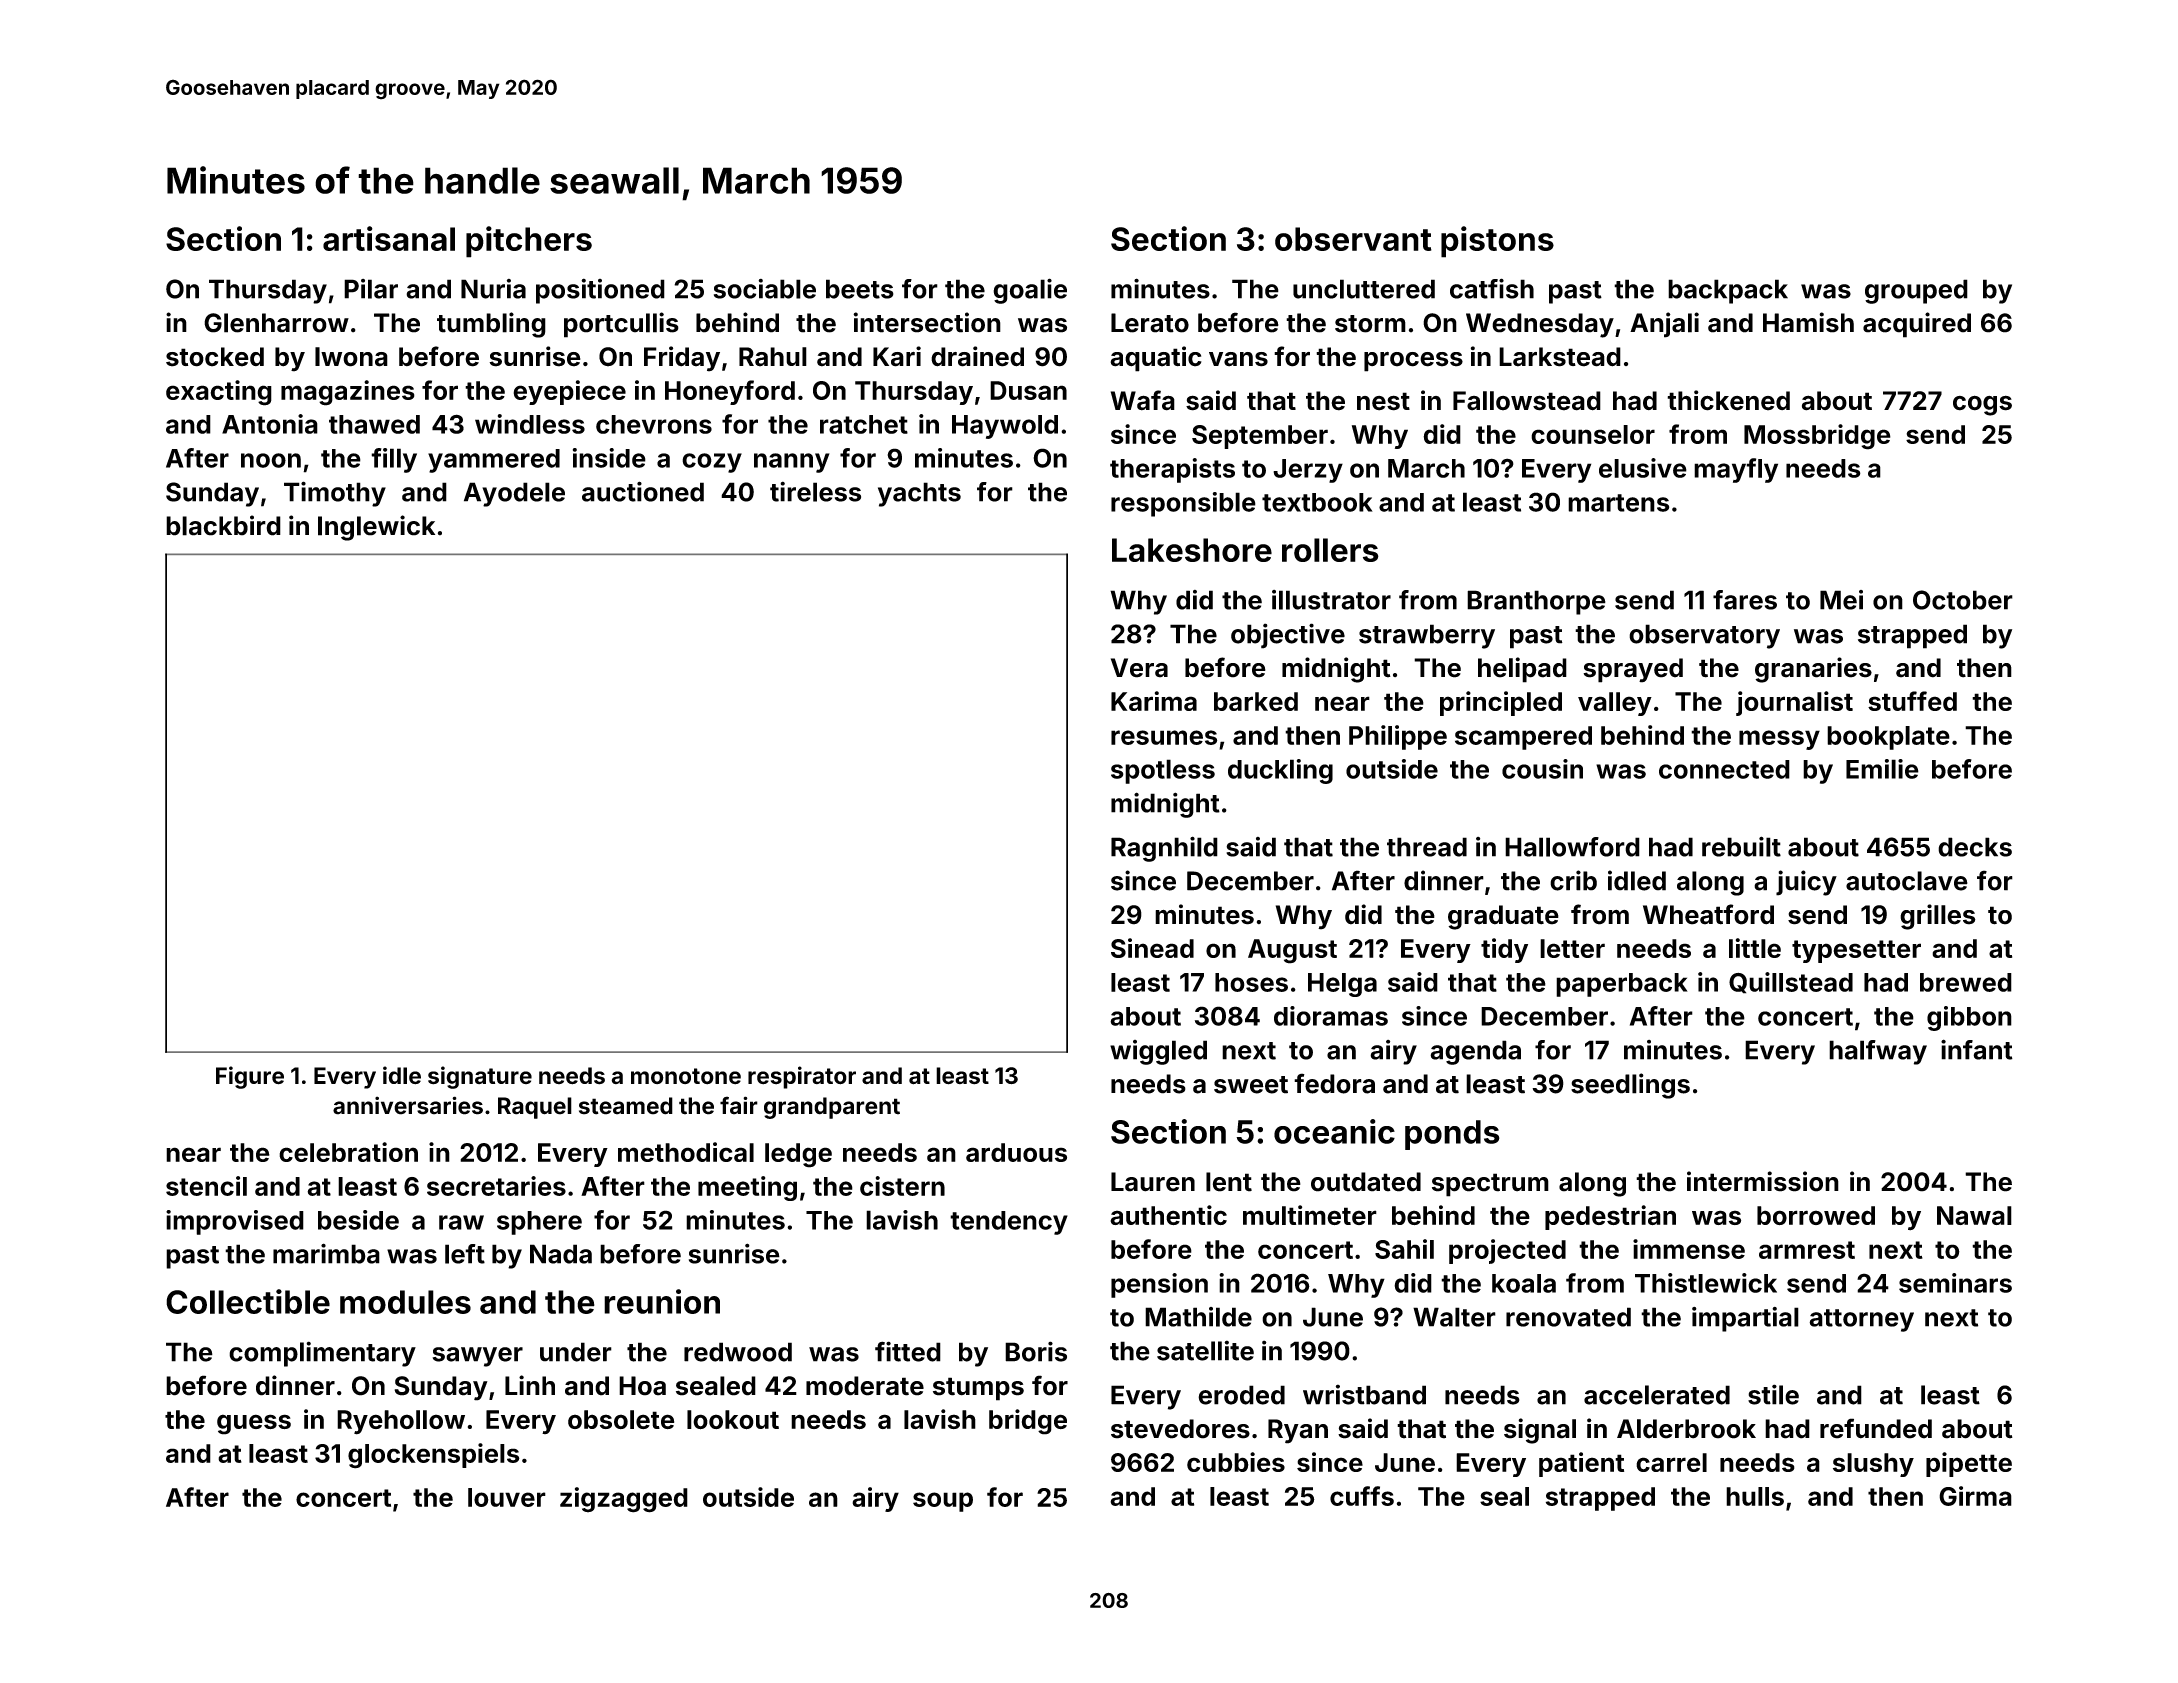 This screenshot has width=2178, height=1683. What do you see at coordinates (1036, 1351) in the screenshot?
I see `Boris` at bounding box center [1036, 1351].
